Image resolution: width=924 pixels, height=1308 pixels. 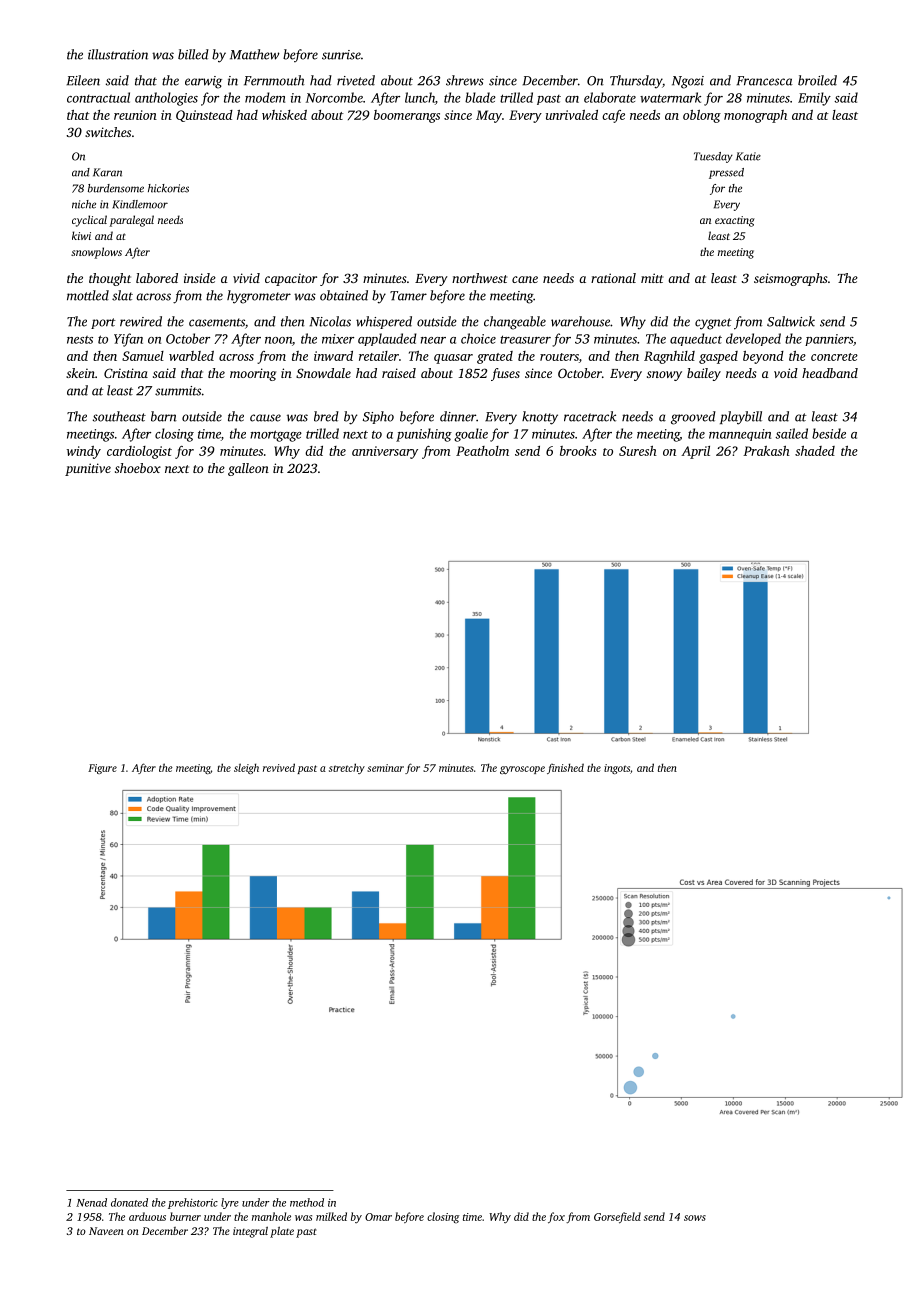 I want to click on seismographs, so click(x=791, y=279).
